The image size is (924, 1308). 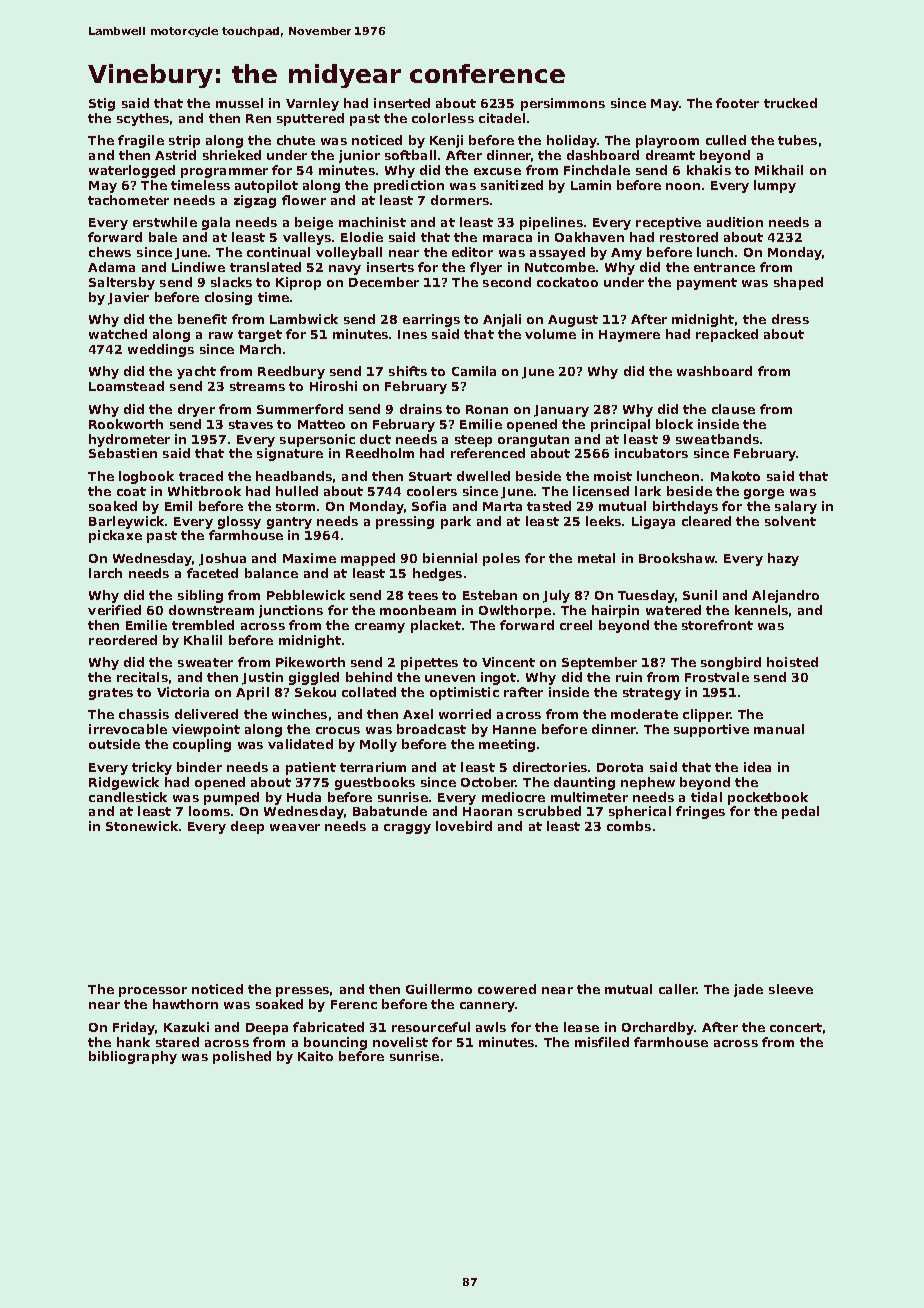 I want to click on coolers, so click(x=432, y=491).
